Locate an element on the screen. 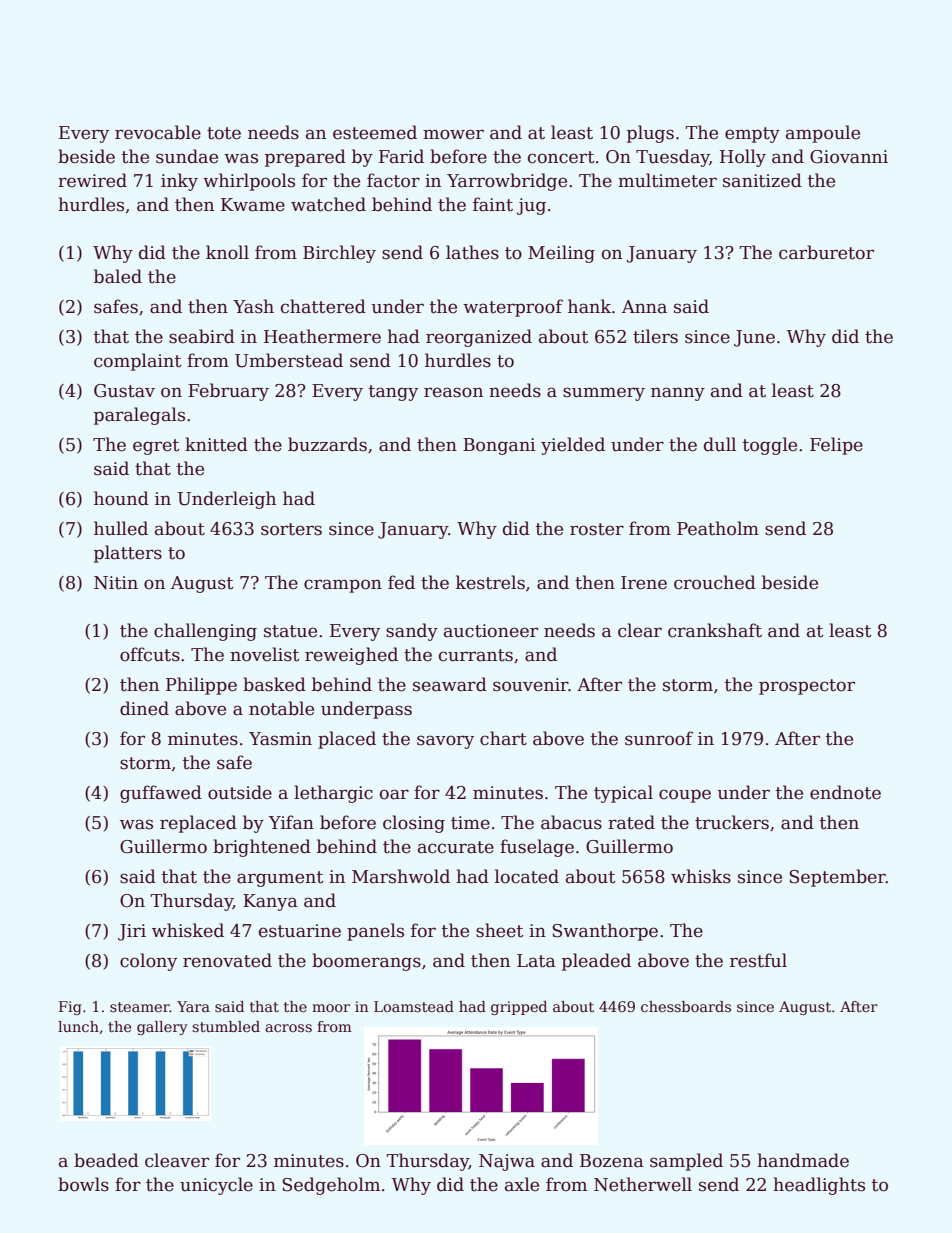 This screenshot has height=1233, width=952. Nitin is located at coordinates (116, 583).
